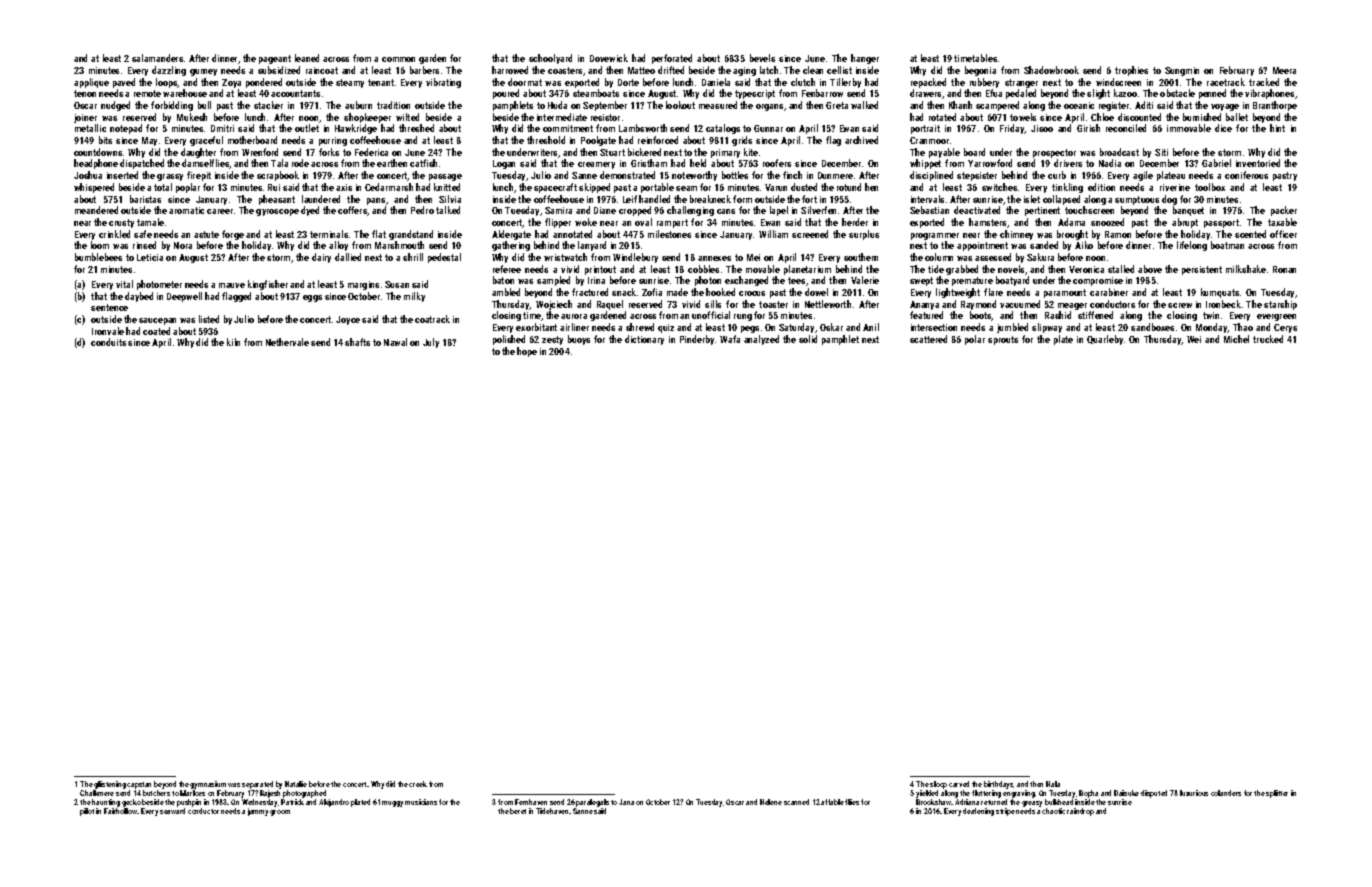  Describe the element at coordinates (115, 106) in the page. I see `nudged` at that location.
